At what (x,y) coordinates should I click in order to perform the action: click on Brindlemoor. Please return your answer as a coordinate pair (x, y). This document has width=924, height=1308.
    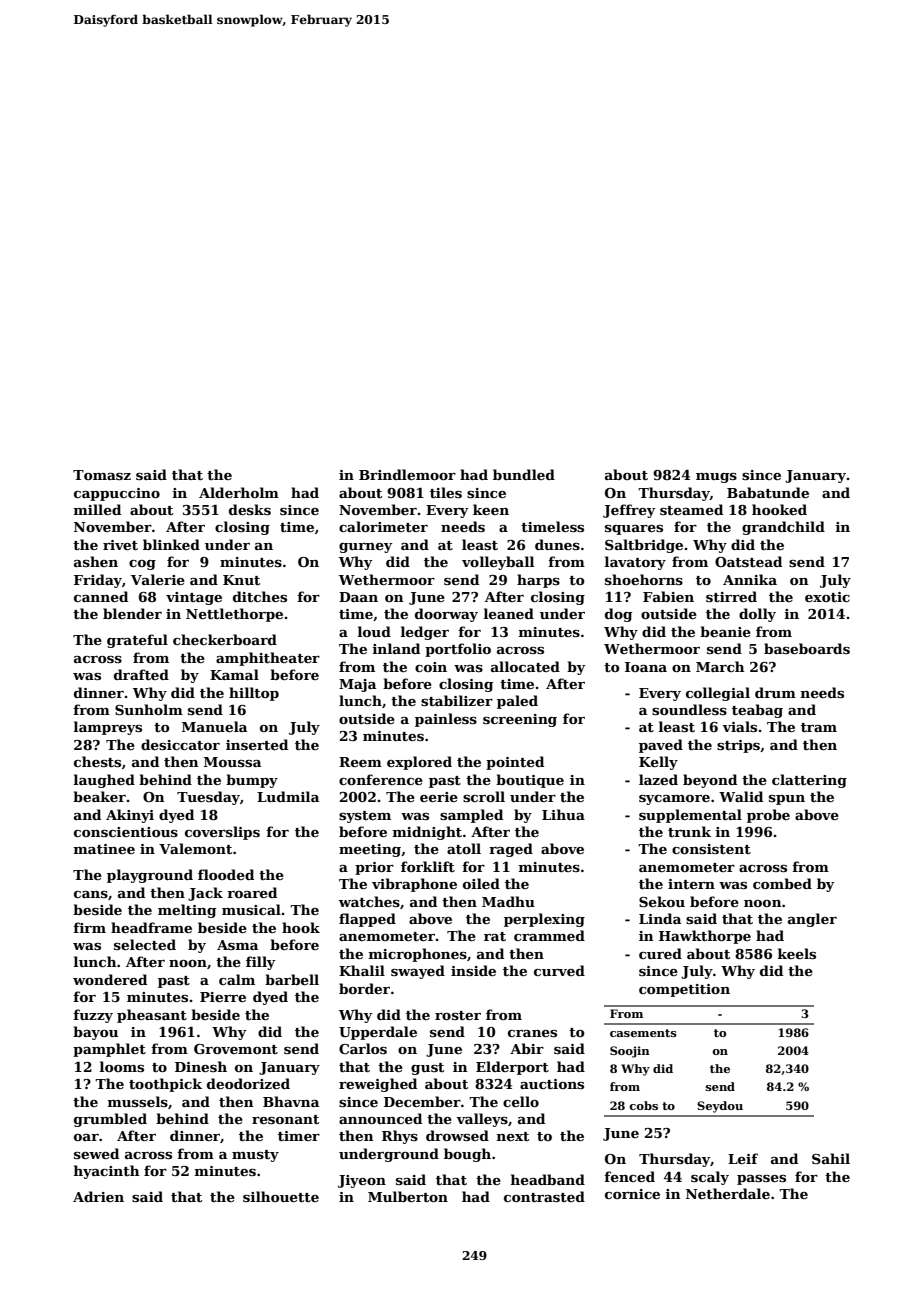
    Looking at the image, I should click on (407, 474).
